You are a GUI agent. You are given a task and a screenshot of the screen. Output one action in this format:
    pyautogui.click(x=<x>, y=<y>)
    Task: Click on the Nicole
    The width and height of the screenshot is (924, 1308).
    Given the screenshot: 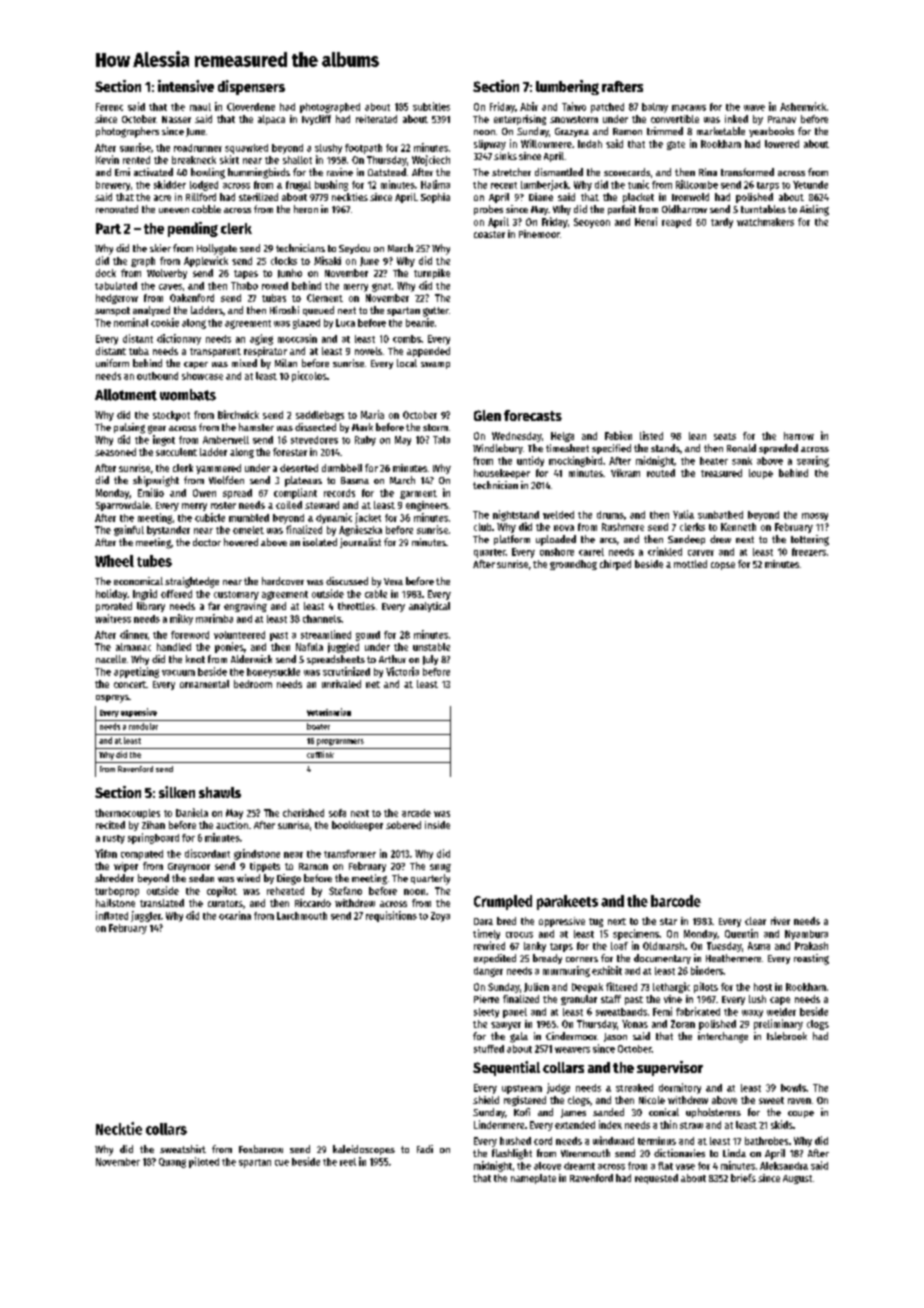 What is the action you would take?
    pyautogui.click(x=652, y=1100)
